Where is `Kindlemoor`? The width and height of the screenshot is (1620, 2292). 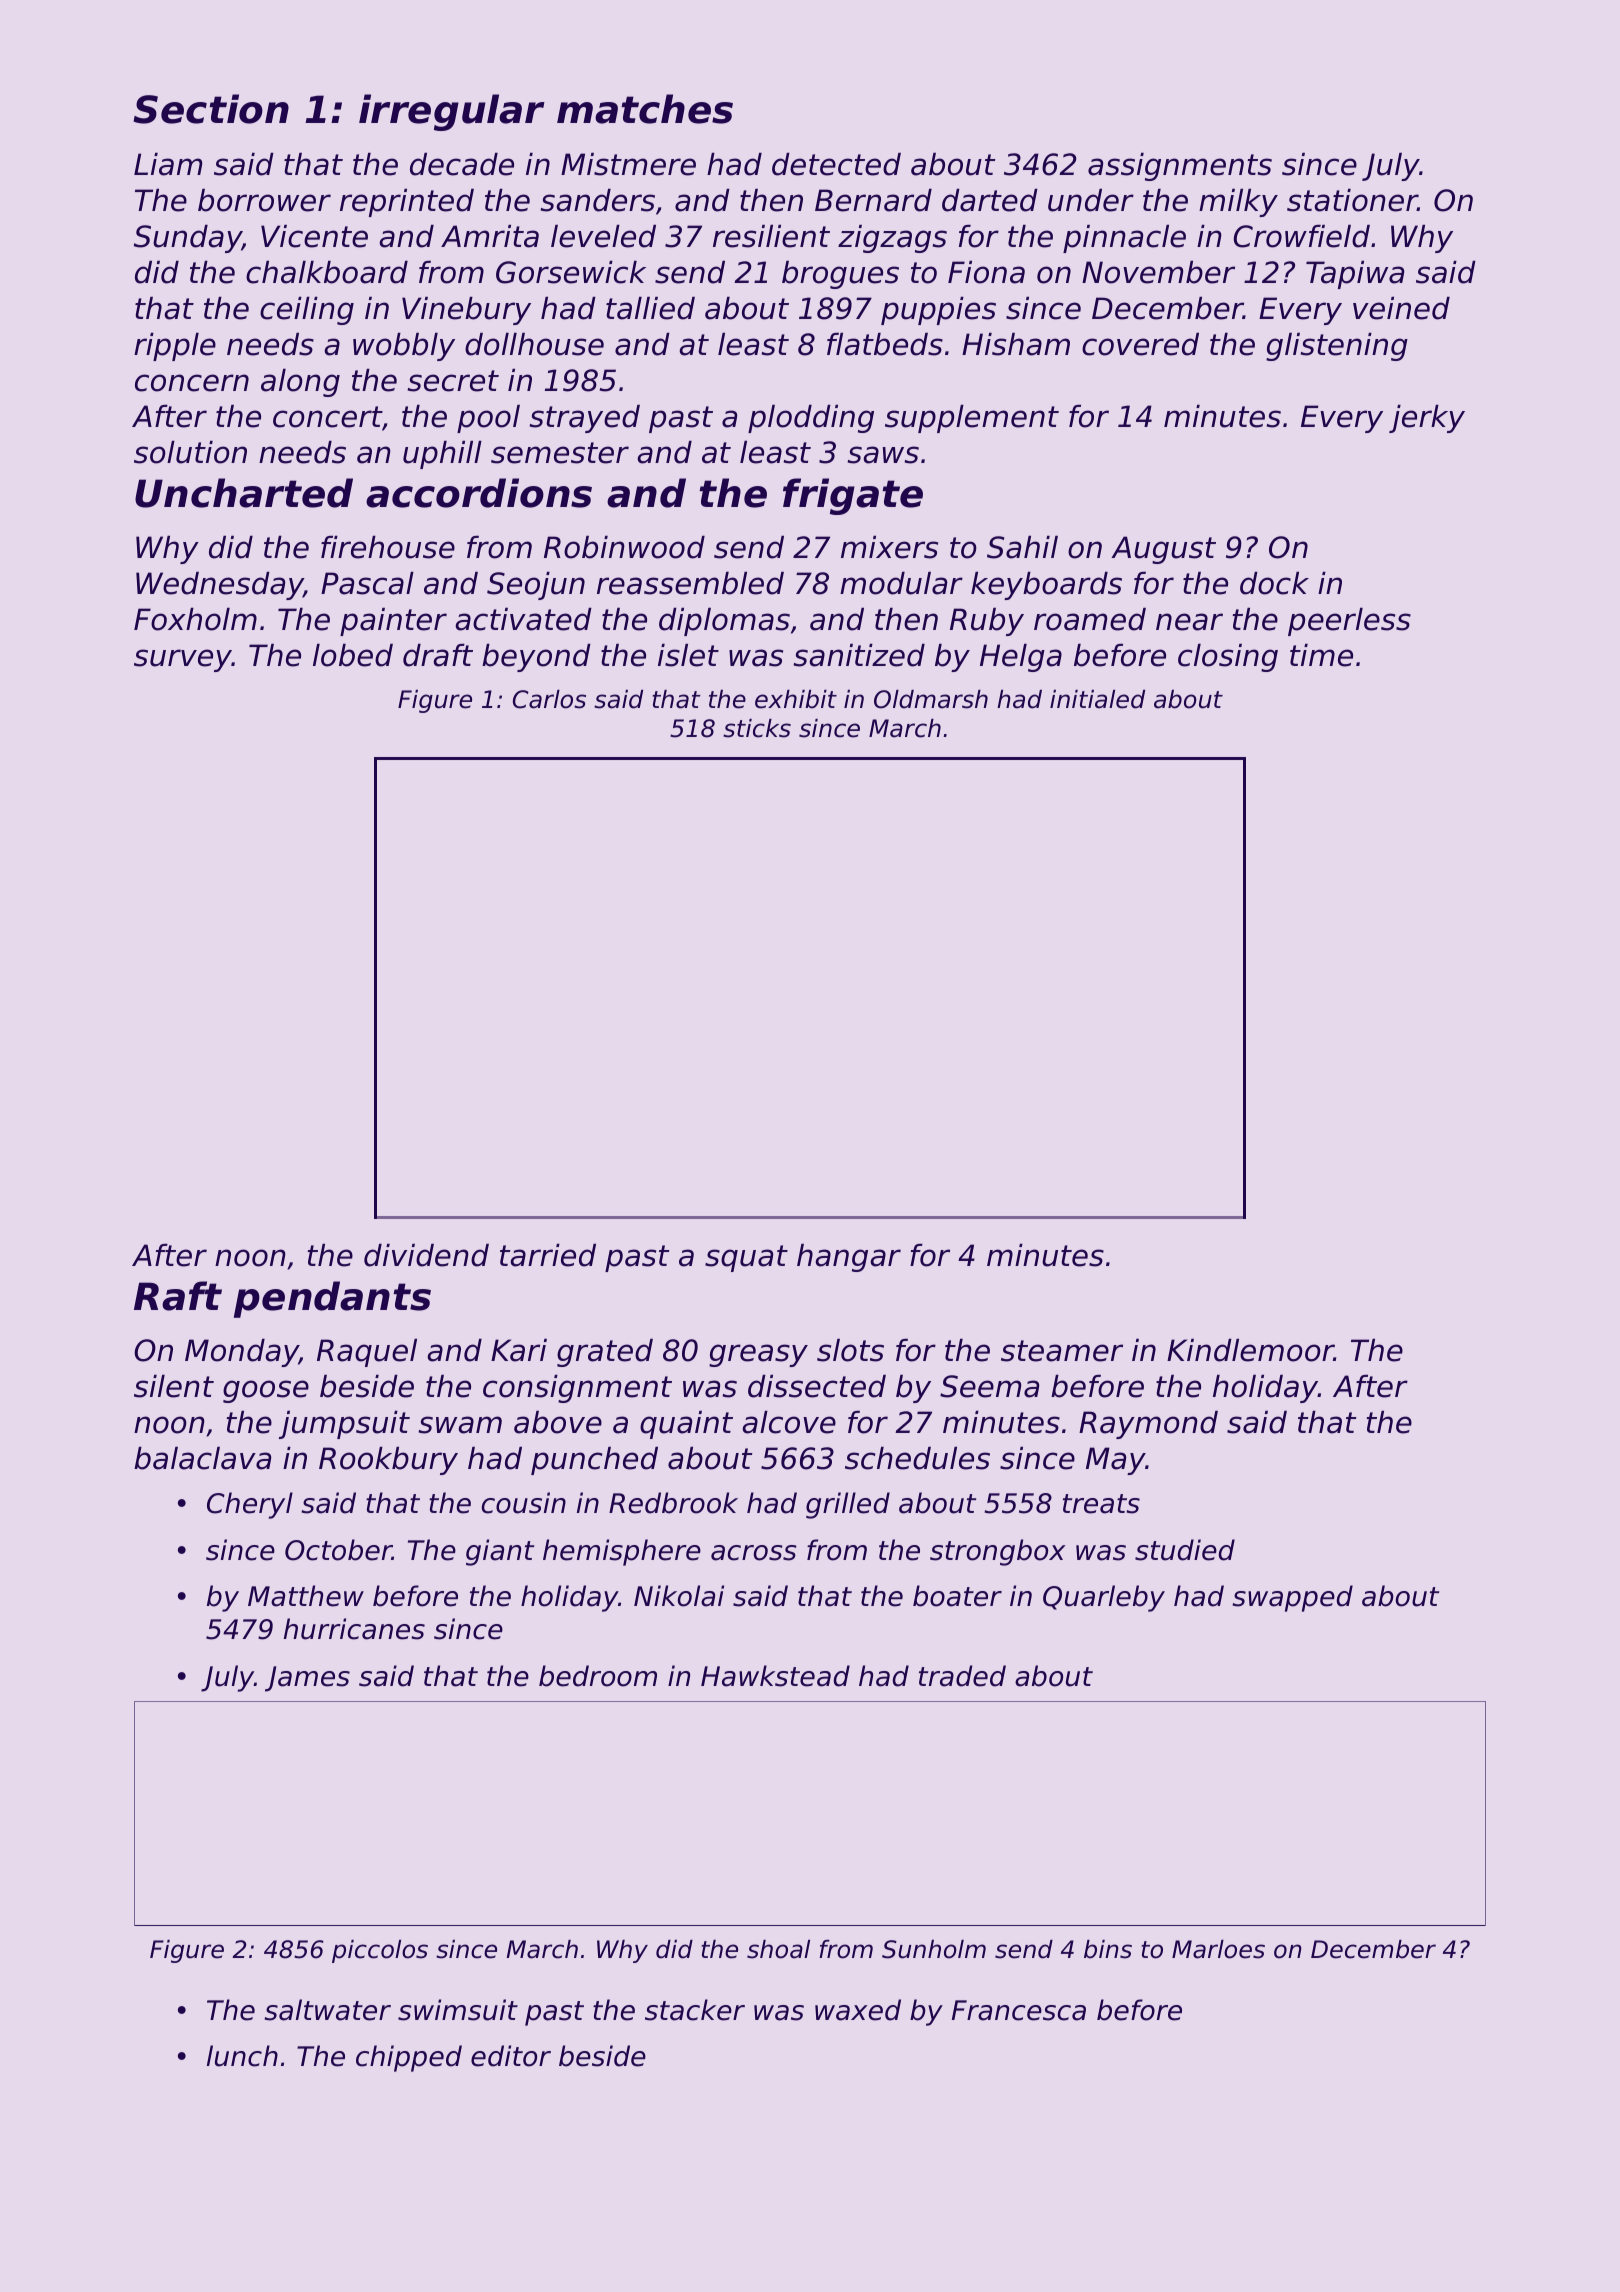 Kindlemoor is located at coordinates (1250, 1350).
